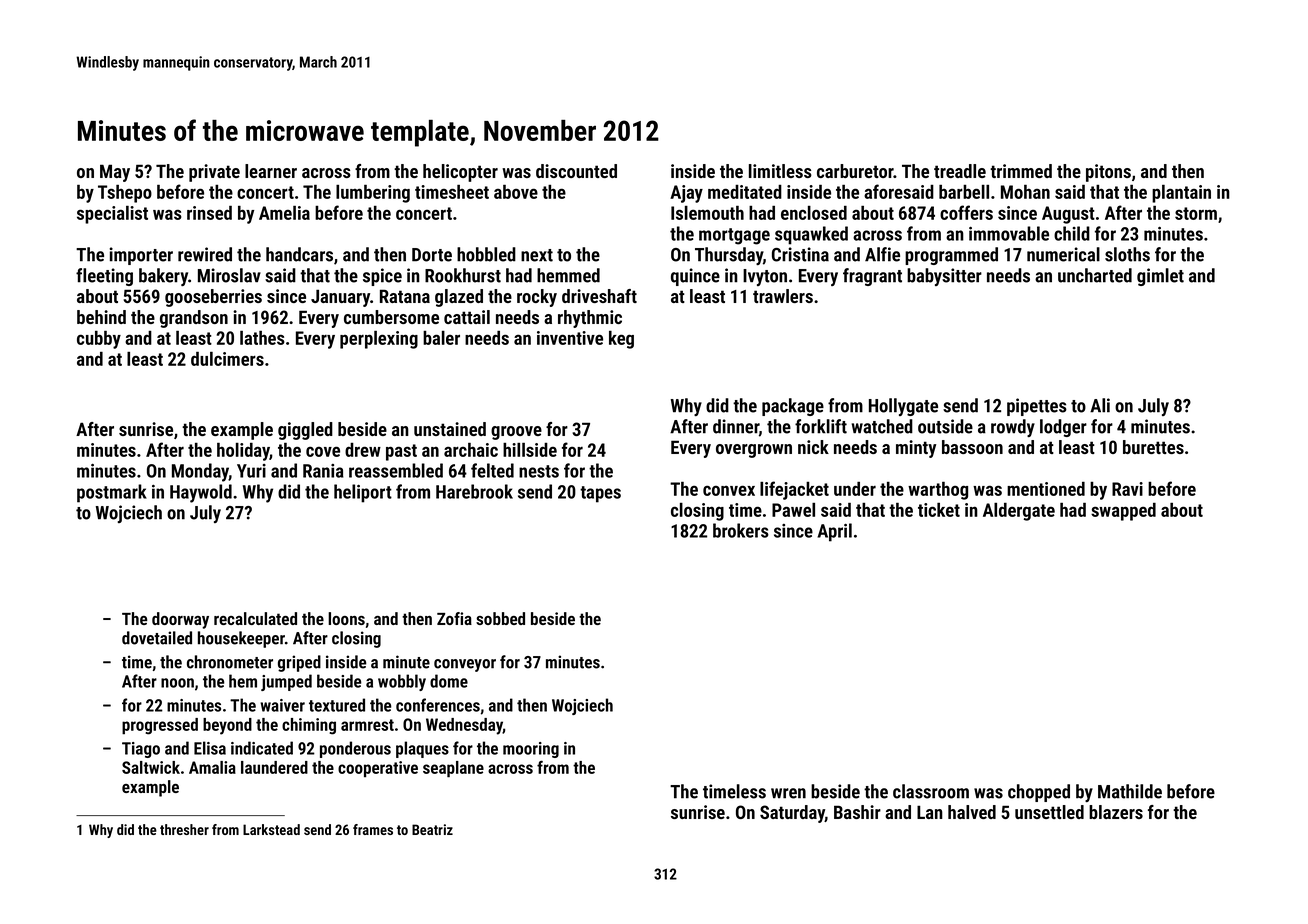 This screenshot has height=924, width=1308. I want to click on mooring, so click(531, 750).
